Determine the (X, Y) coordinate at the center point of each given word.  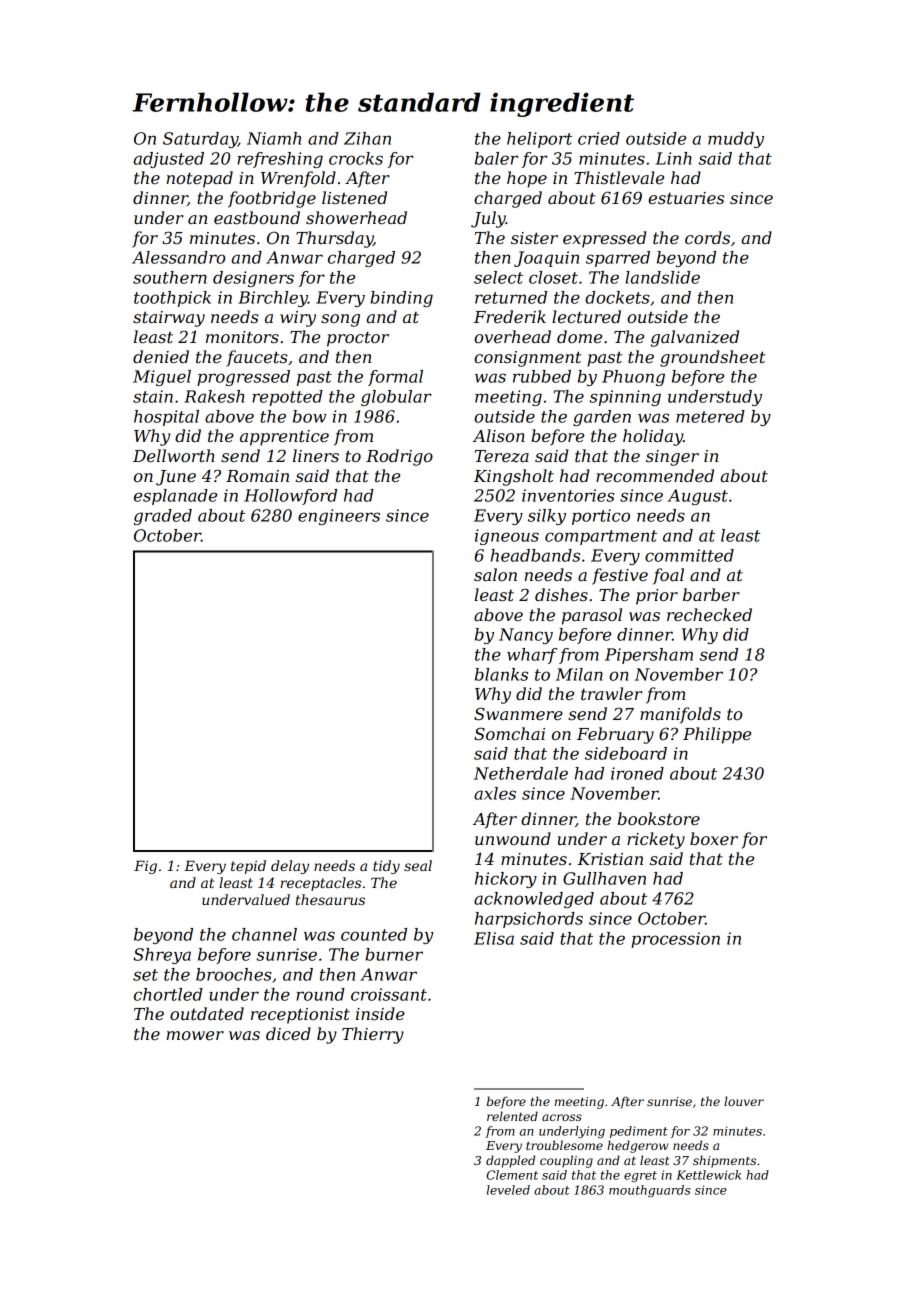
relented (512, 1116)
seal (418, 865)
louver (744, 1101)
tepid (248, 867)
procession (675, 940)
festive (620, 576)
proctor (358, 339)
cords (707, 237)
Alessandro (178, 257)
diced (288, 1033)
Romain (257, 476)
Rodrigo (399, 457)
